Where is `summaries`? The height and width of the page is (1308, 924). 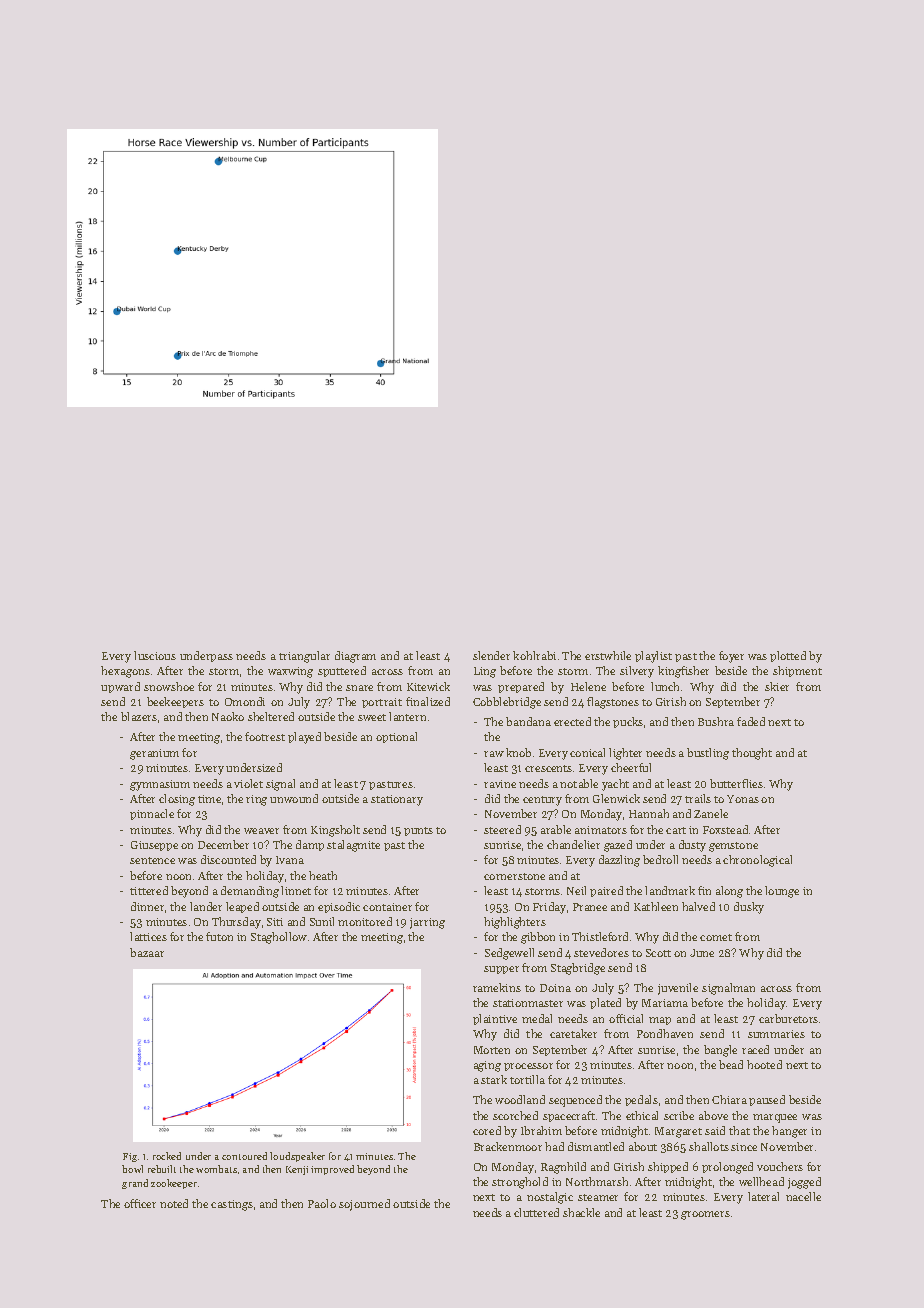 summaries is located at coordinates (776, 1034).
